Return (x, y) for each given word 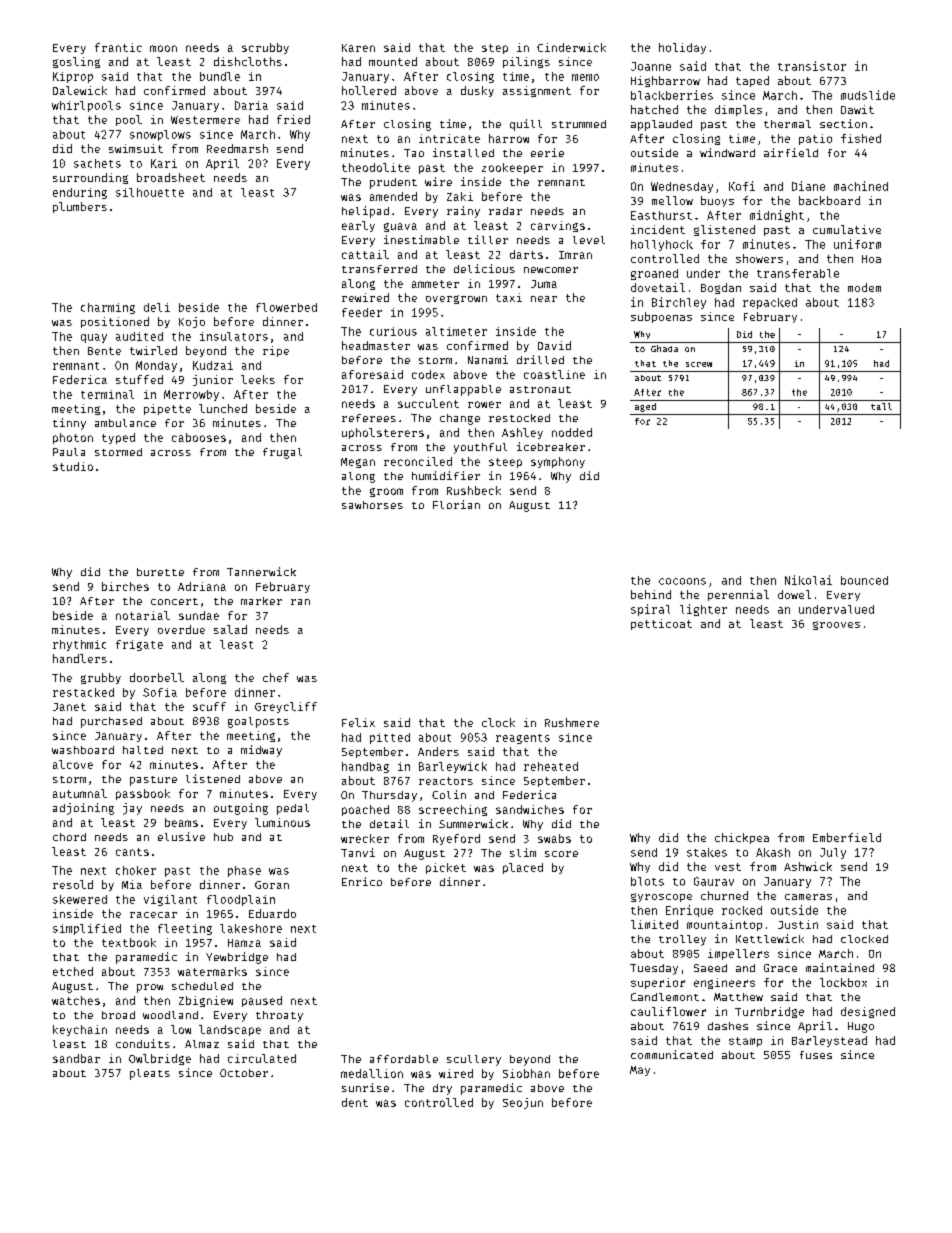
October (244, 1073)
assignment (537, 91)
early (358, 226)
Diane (808, 186)
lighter (703, 610)
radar (505, 211)
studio (73, 466)
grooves (836, 625)
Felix (358, 722)
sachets (97, 163)
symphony (558, 462)
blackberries (672, 95)
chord (69, 837)
